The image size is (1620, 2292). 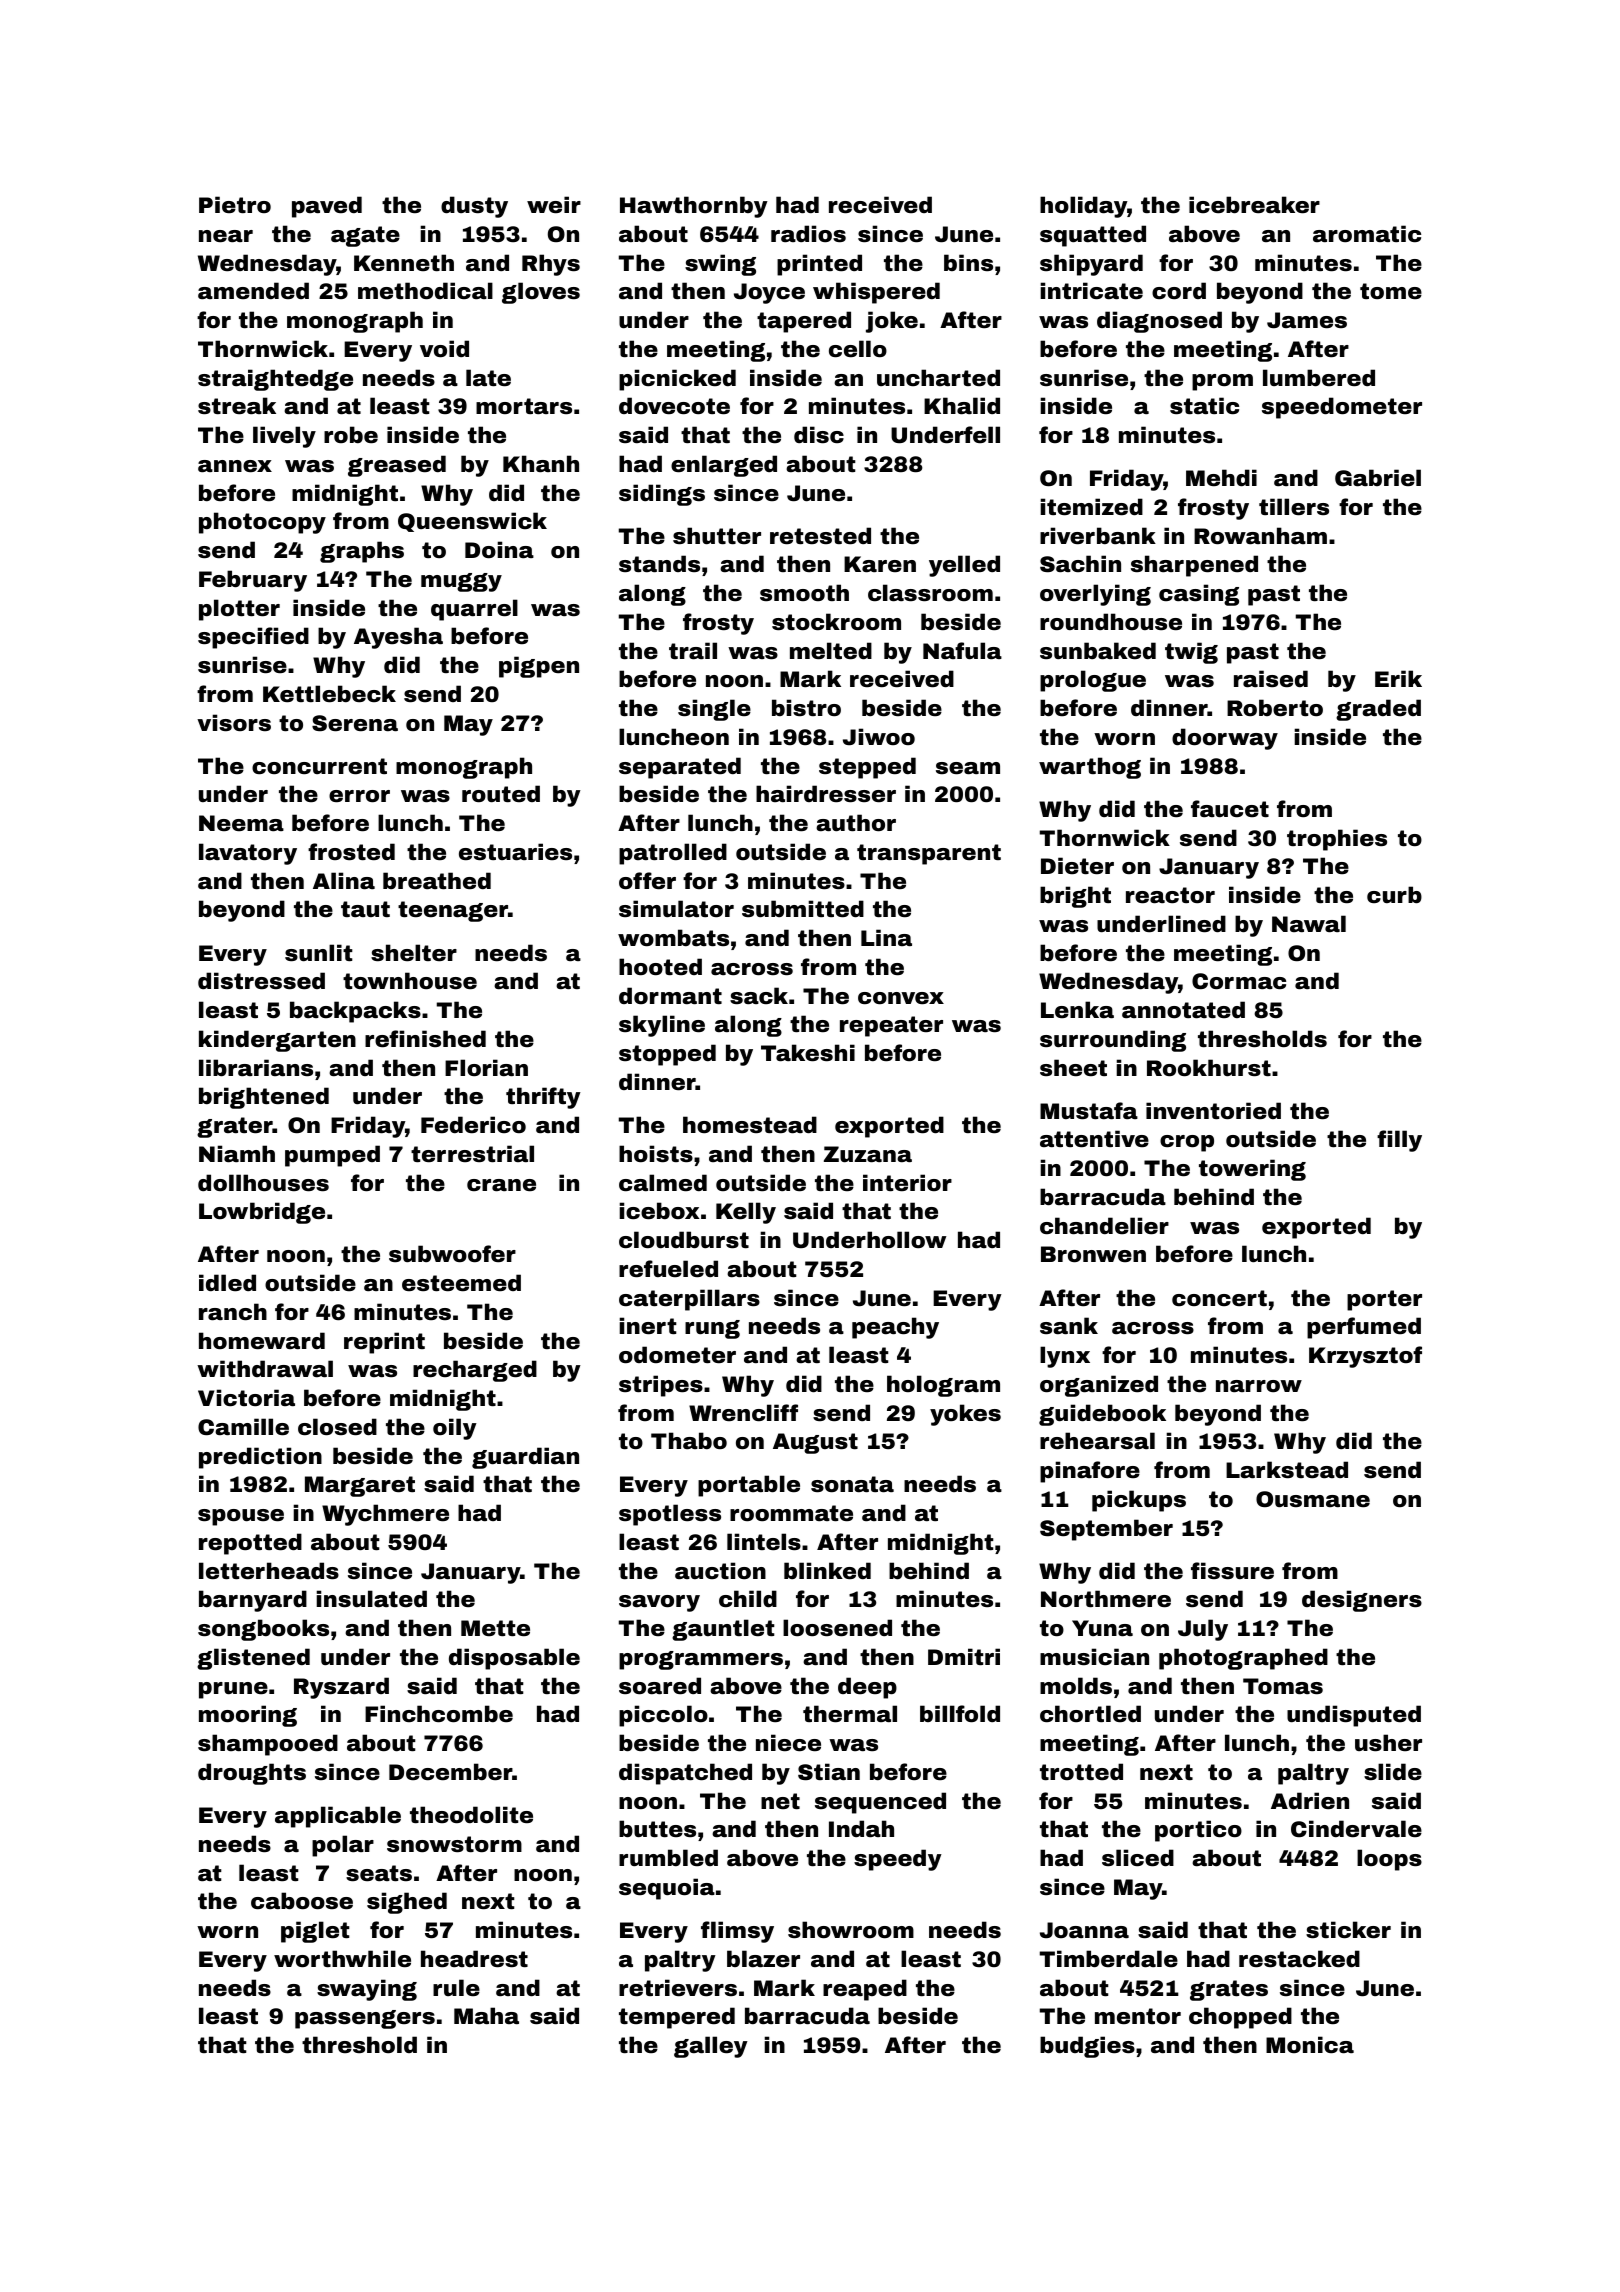 I want to click on visors, so click(x=234, y=723).
